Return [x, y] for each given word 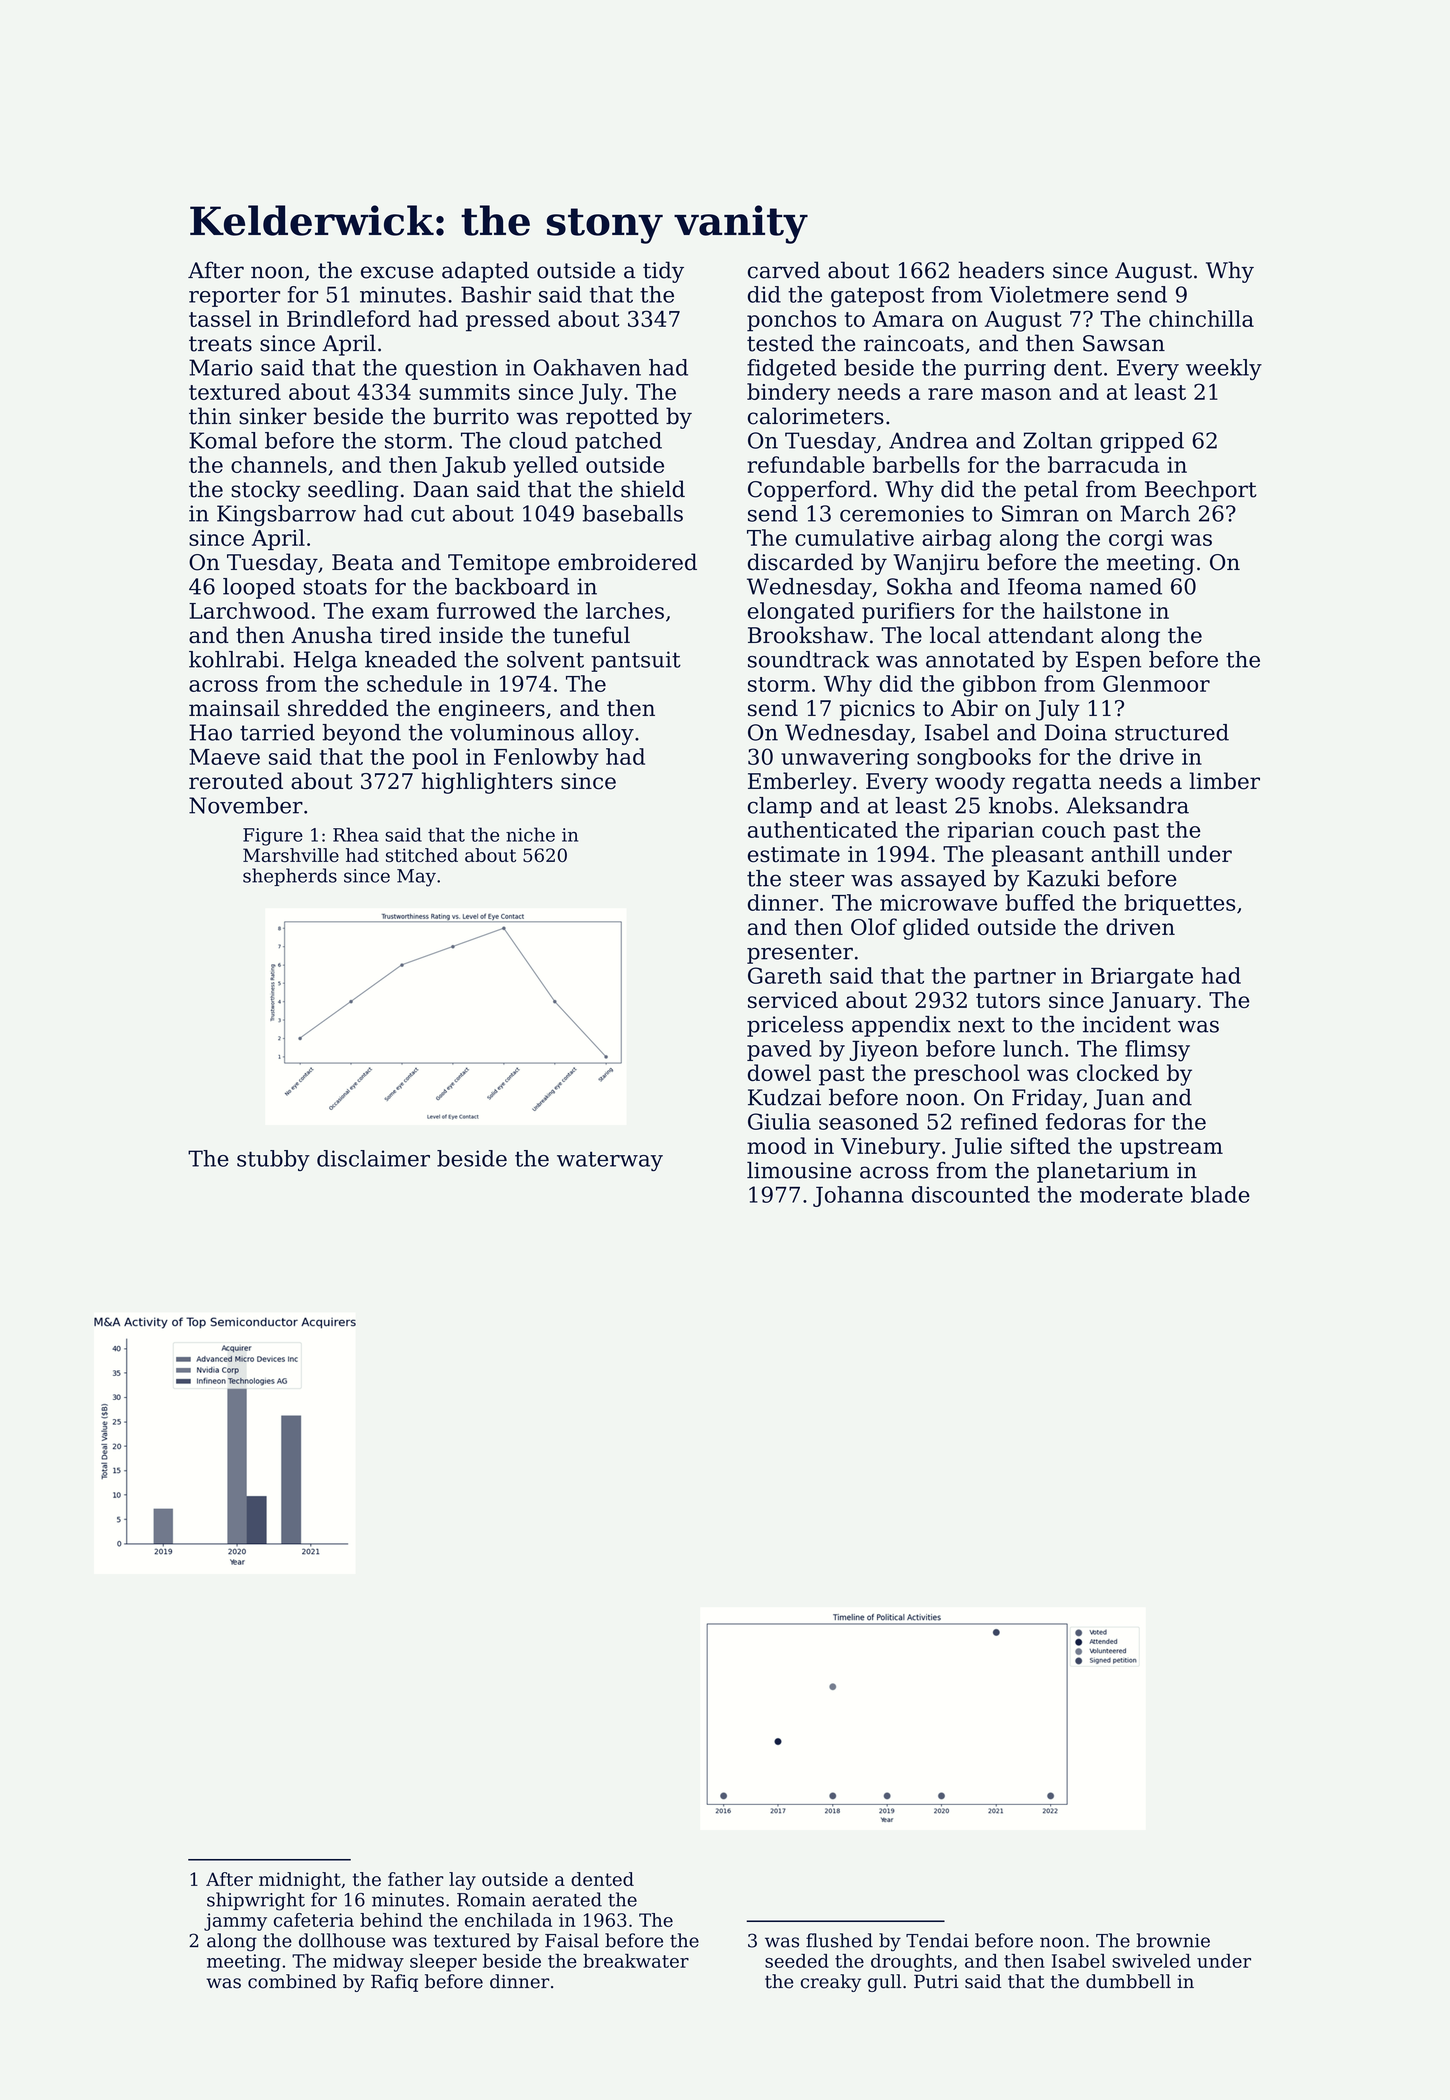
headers [1001, 270]
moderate [1131, 1194]
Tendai [937, 1940]
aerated [567, 1899]
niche [530, 834]
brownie [1173, 1940]
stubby [273, 1160]
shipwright [256, 1901]
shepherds [290, 877]
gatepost [877, 298]
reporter [234, 297]
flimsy [1157, 1051]
